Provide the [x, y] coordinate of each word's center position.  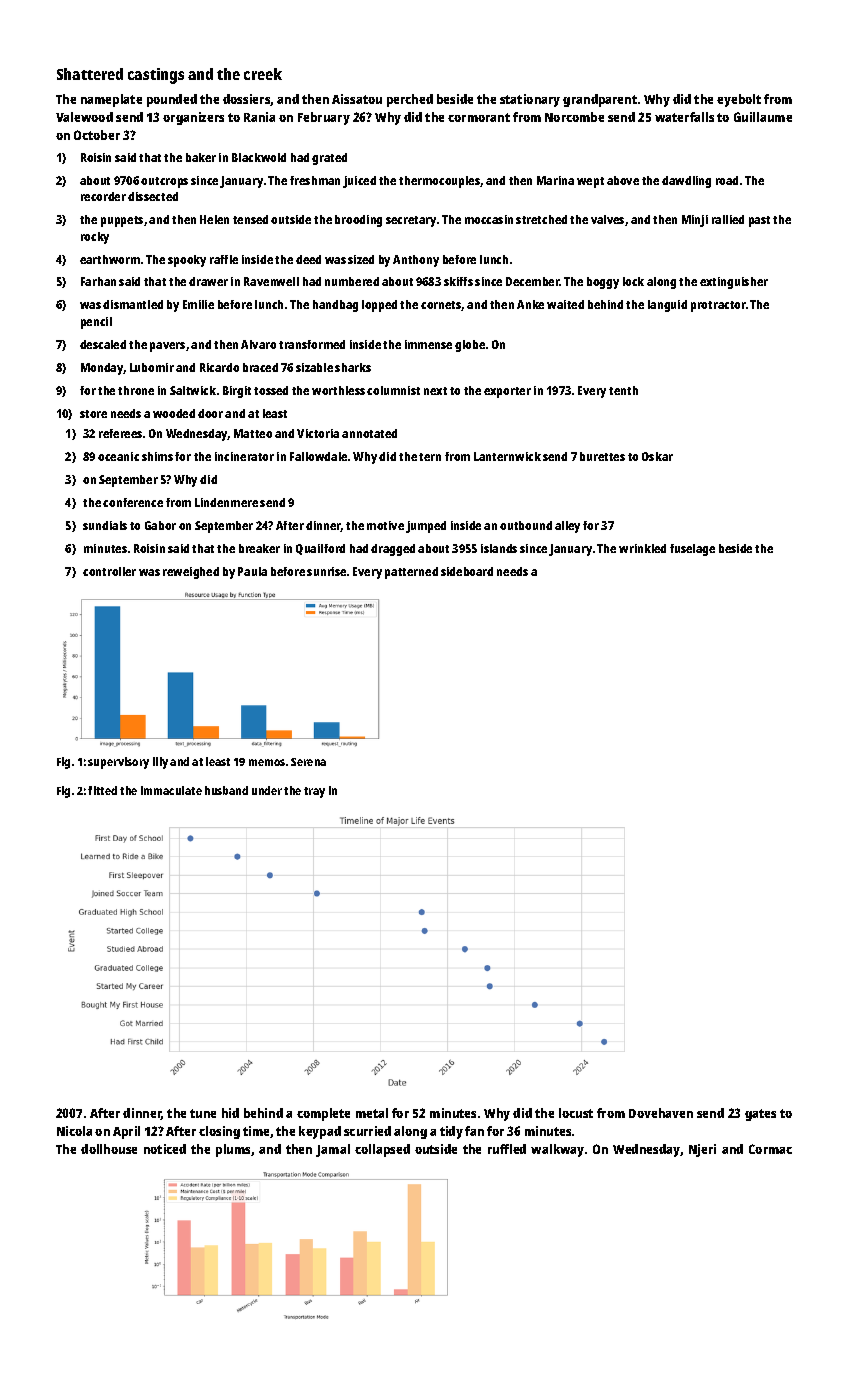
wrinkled [642, 548]
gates [760, 1115]
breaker [259, 548]
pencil [96, 323]
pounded [172, 100]
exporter [507, 392]
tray [314, 792]
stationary [530, 100]
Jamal [333, 1150]
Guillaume [763, 117]
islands [499, 548]
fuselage [692, 550]
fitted [102, 790]
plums [233, 1150]
